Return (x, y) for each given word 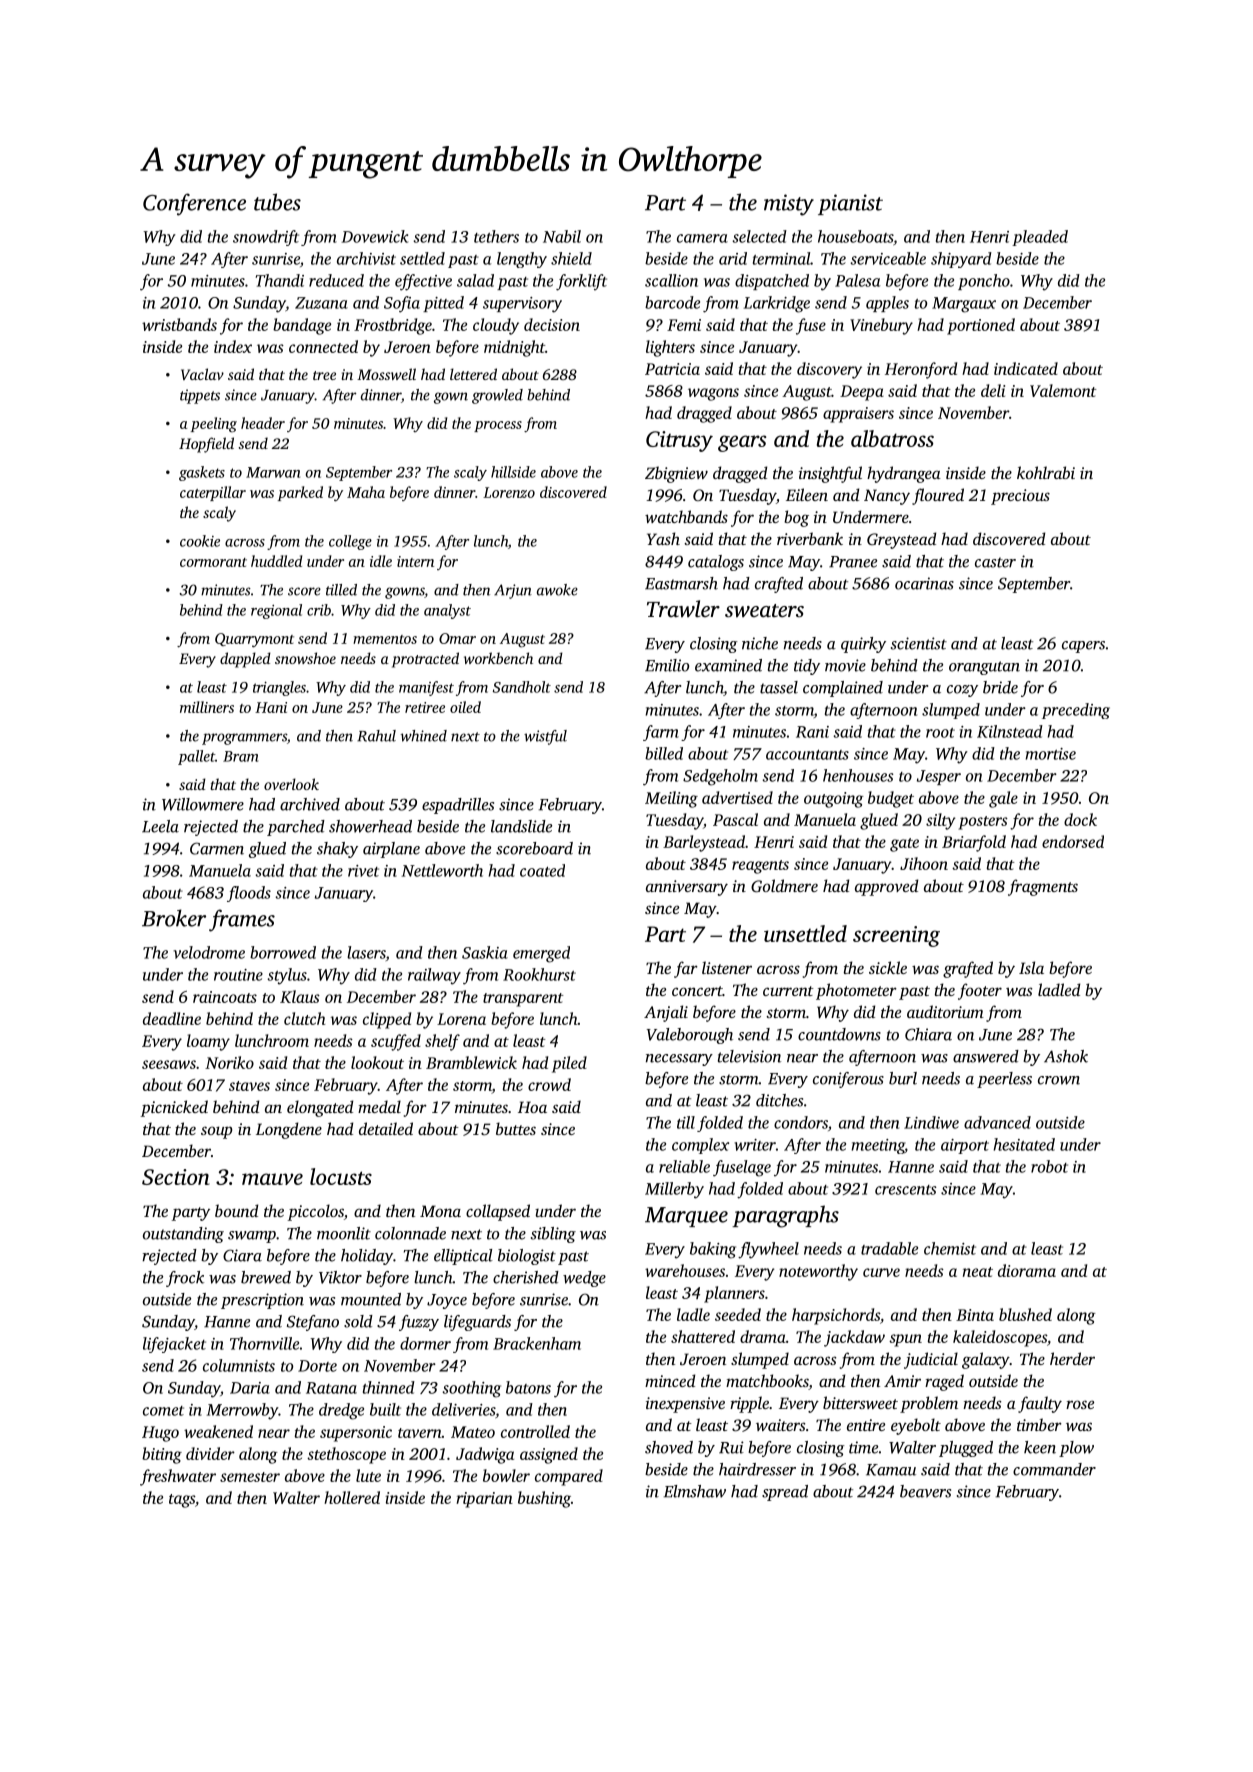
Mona (440, 1211)
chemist (950, 1248)
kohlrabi (1046, 472)
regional (276, 611)
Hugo (160, 1434)
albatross (892, 438)
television (749, 1056)
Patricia (672, 369)
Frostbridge (393, 326)
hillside (513, 472)
